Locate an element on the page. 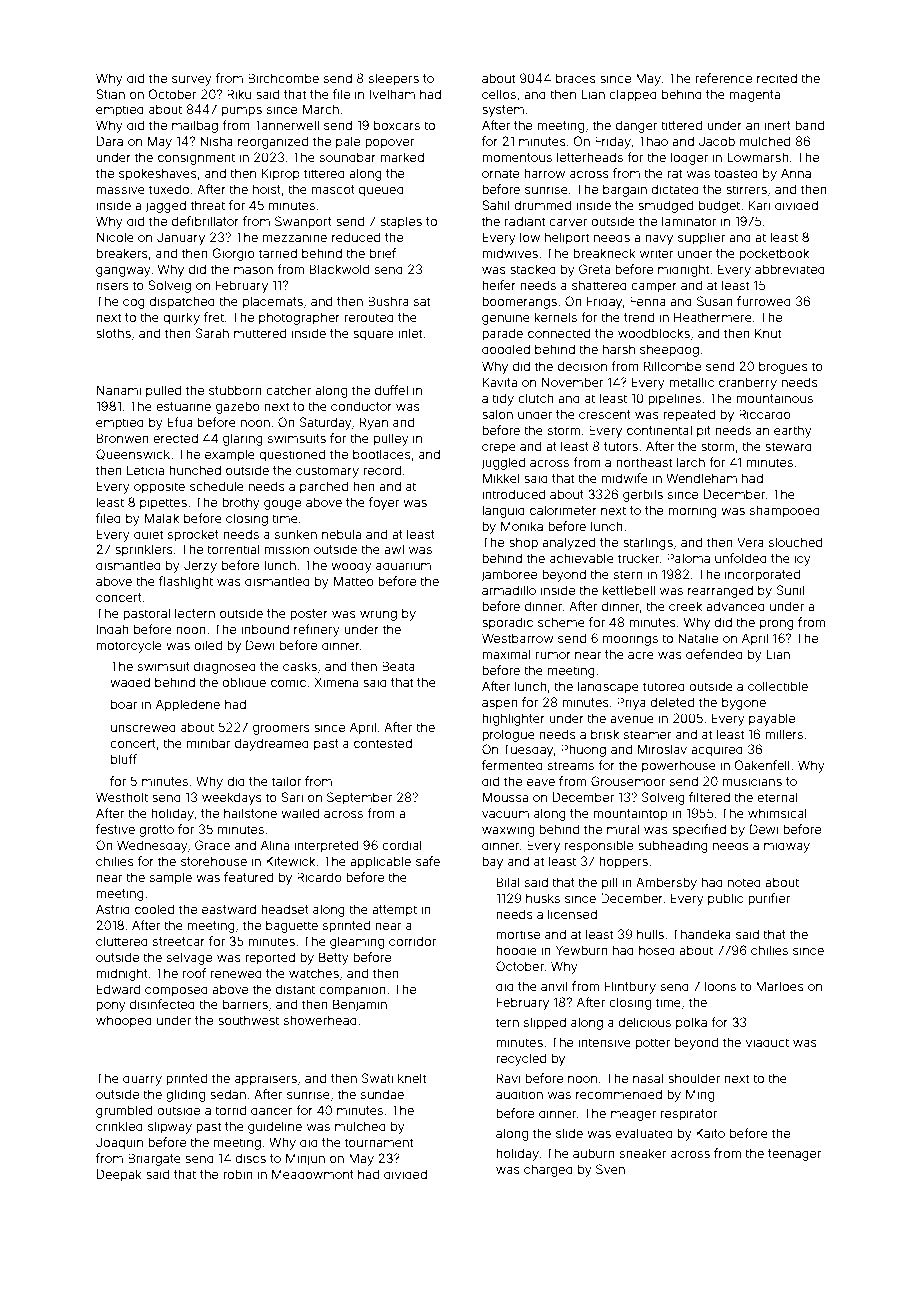 This page has height=1314, width=924. prong is located at coordinates (777, 625).
